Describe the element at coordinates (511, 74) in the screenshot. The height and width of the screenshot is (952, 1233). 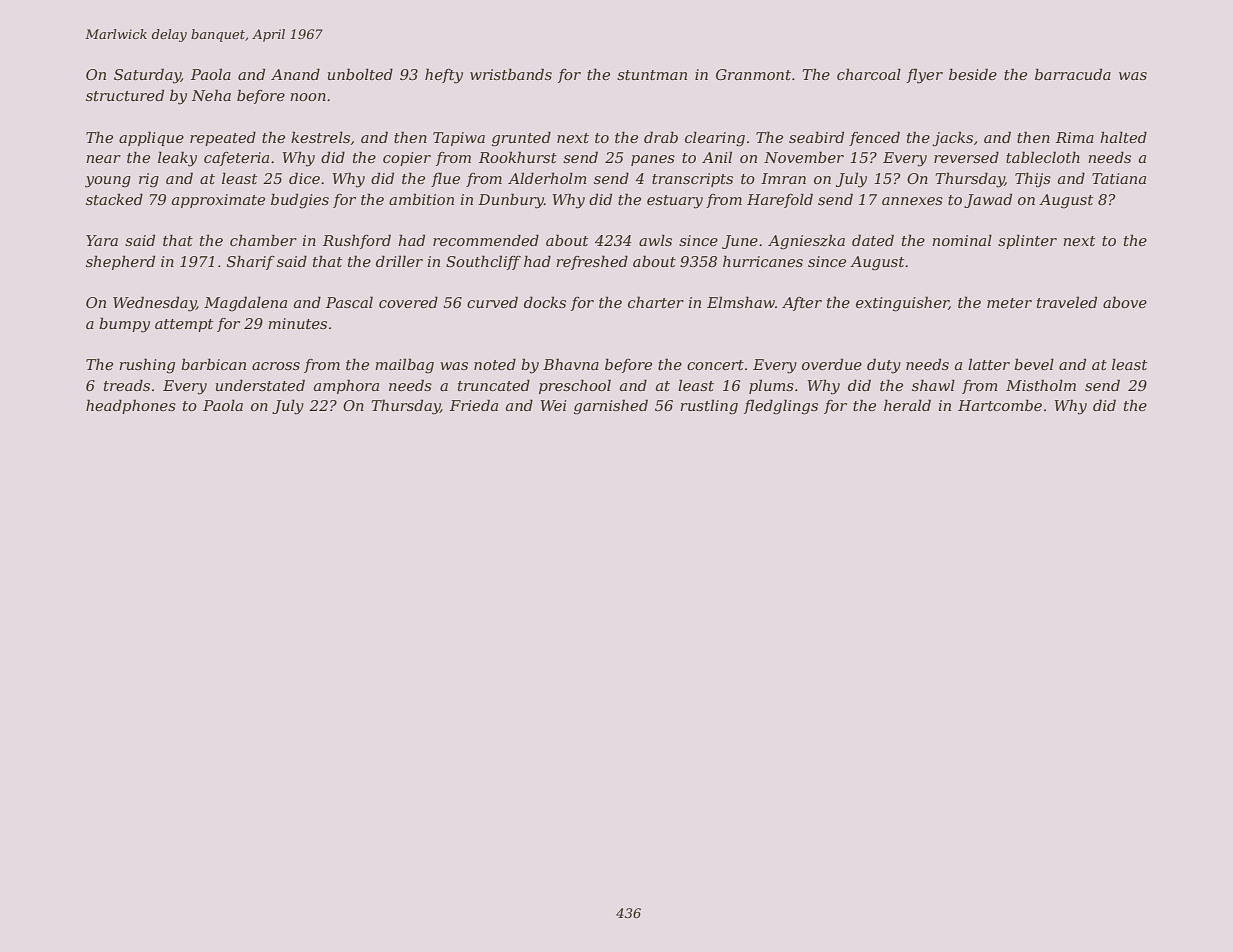
I see `wristbands` at that location.
